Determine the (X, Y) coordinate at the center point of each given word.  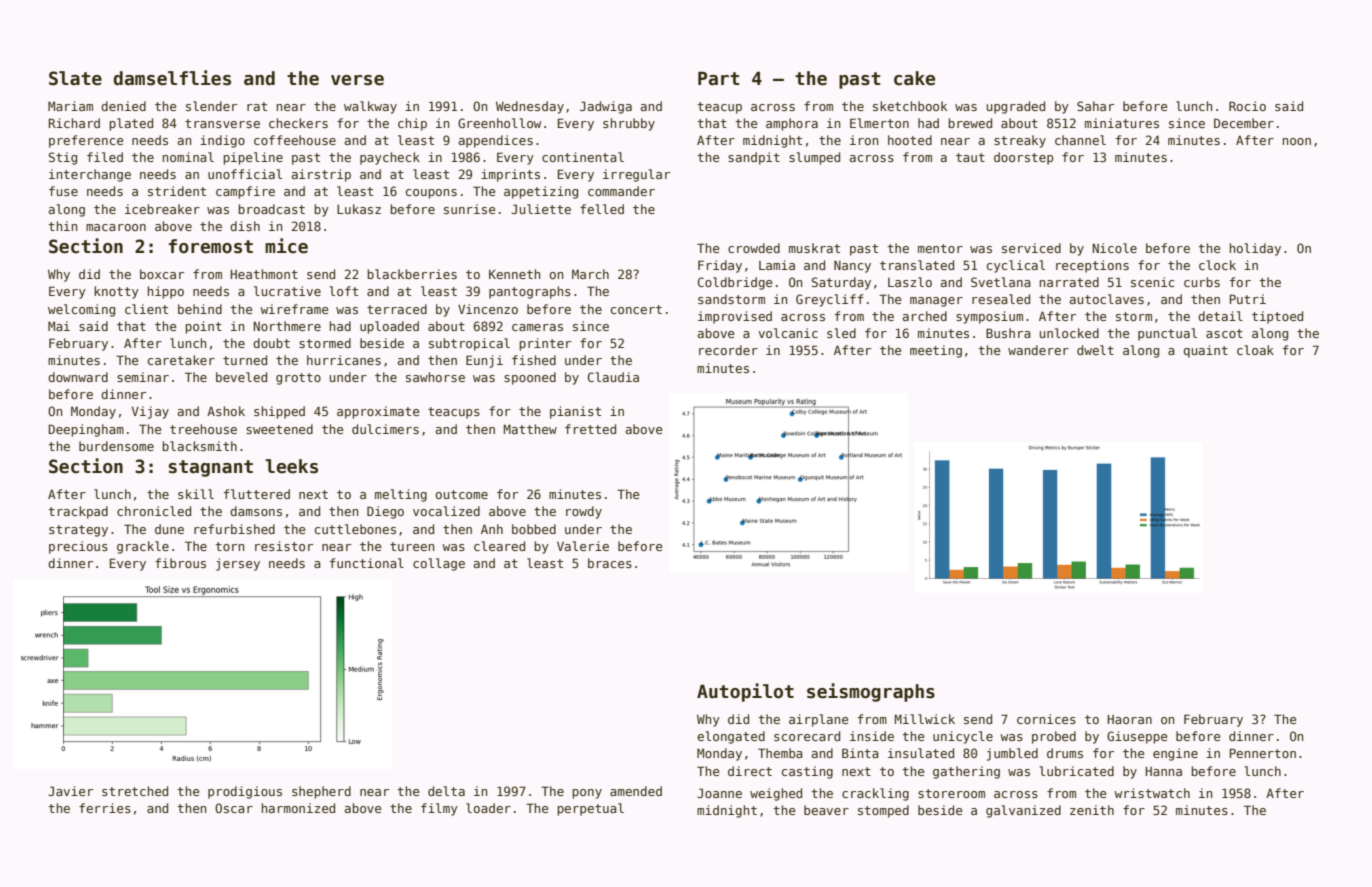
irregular (636, 175)
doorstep (1024, 158)
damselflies (172, 78)
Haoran (1129, 719)
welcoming (81, 310)
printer (545, 344)
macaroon (116, 227)
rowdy (584, 512)
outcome (462, 494)
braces (610, 563)
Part (718, 78)
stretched (135, 791)
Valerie (583, 546)
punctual (1167, 334)
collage (439, 564)
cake (914, 78)
